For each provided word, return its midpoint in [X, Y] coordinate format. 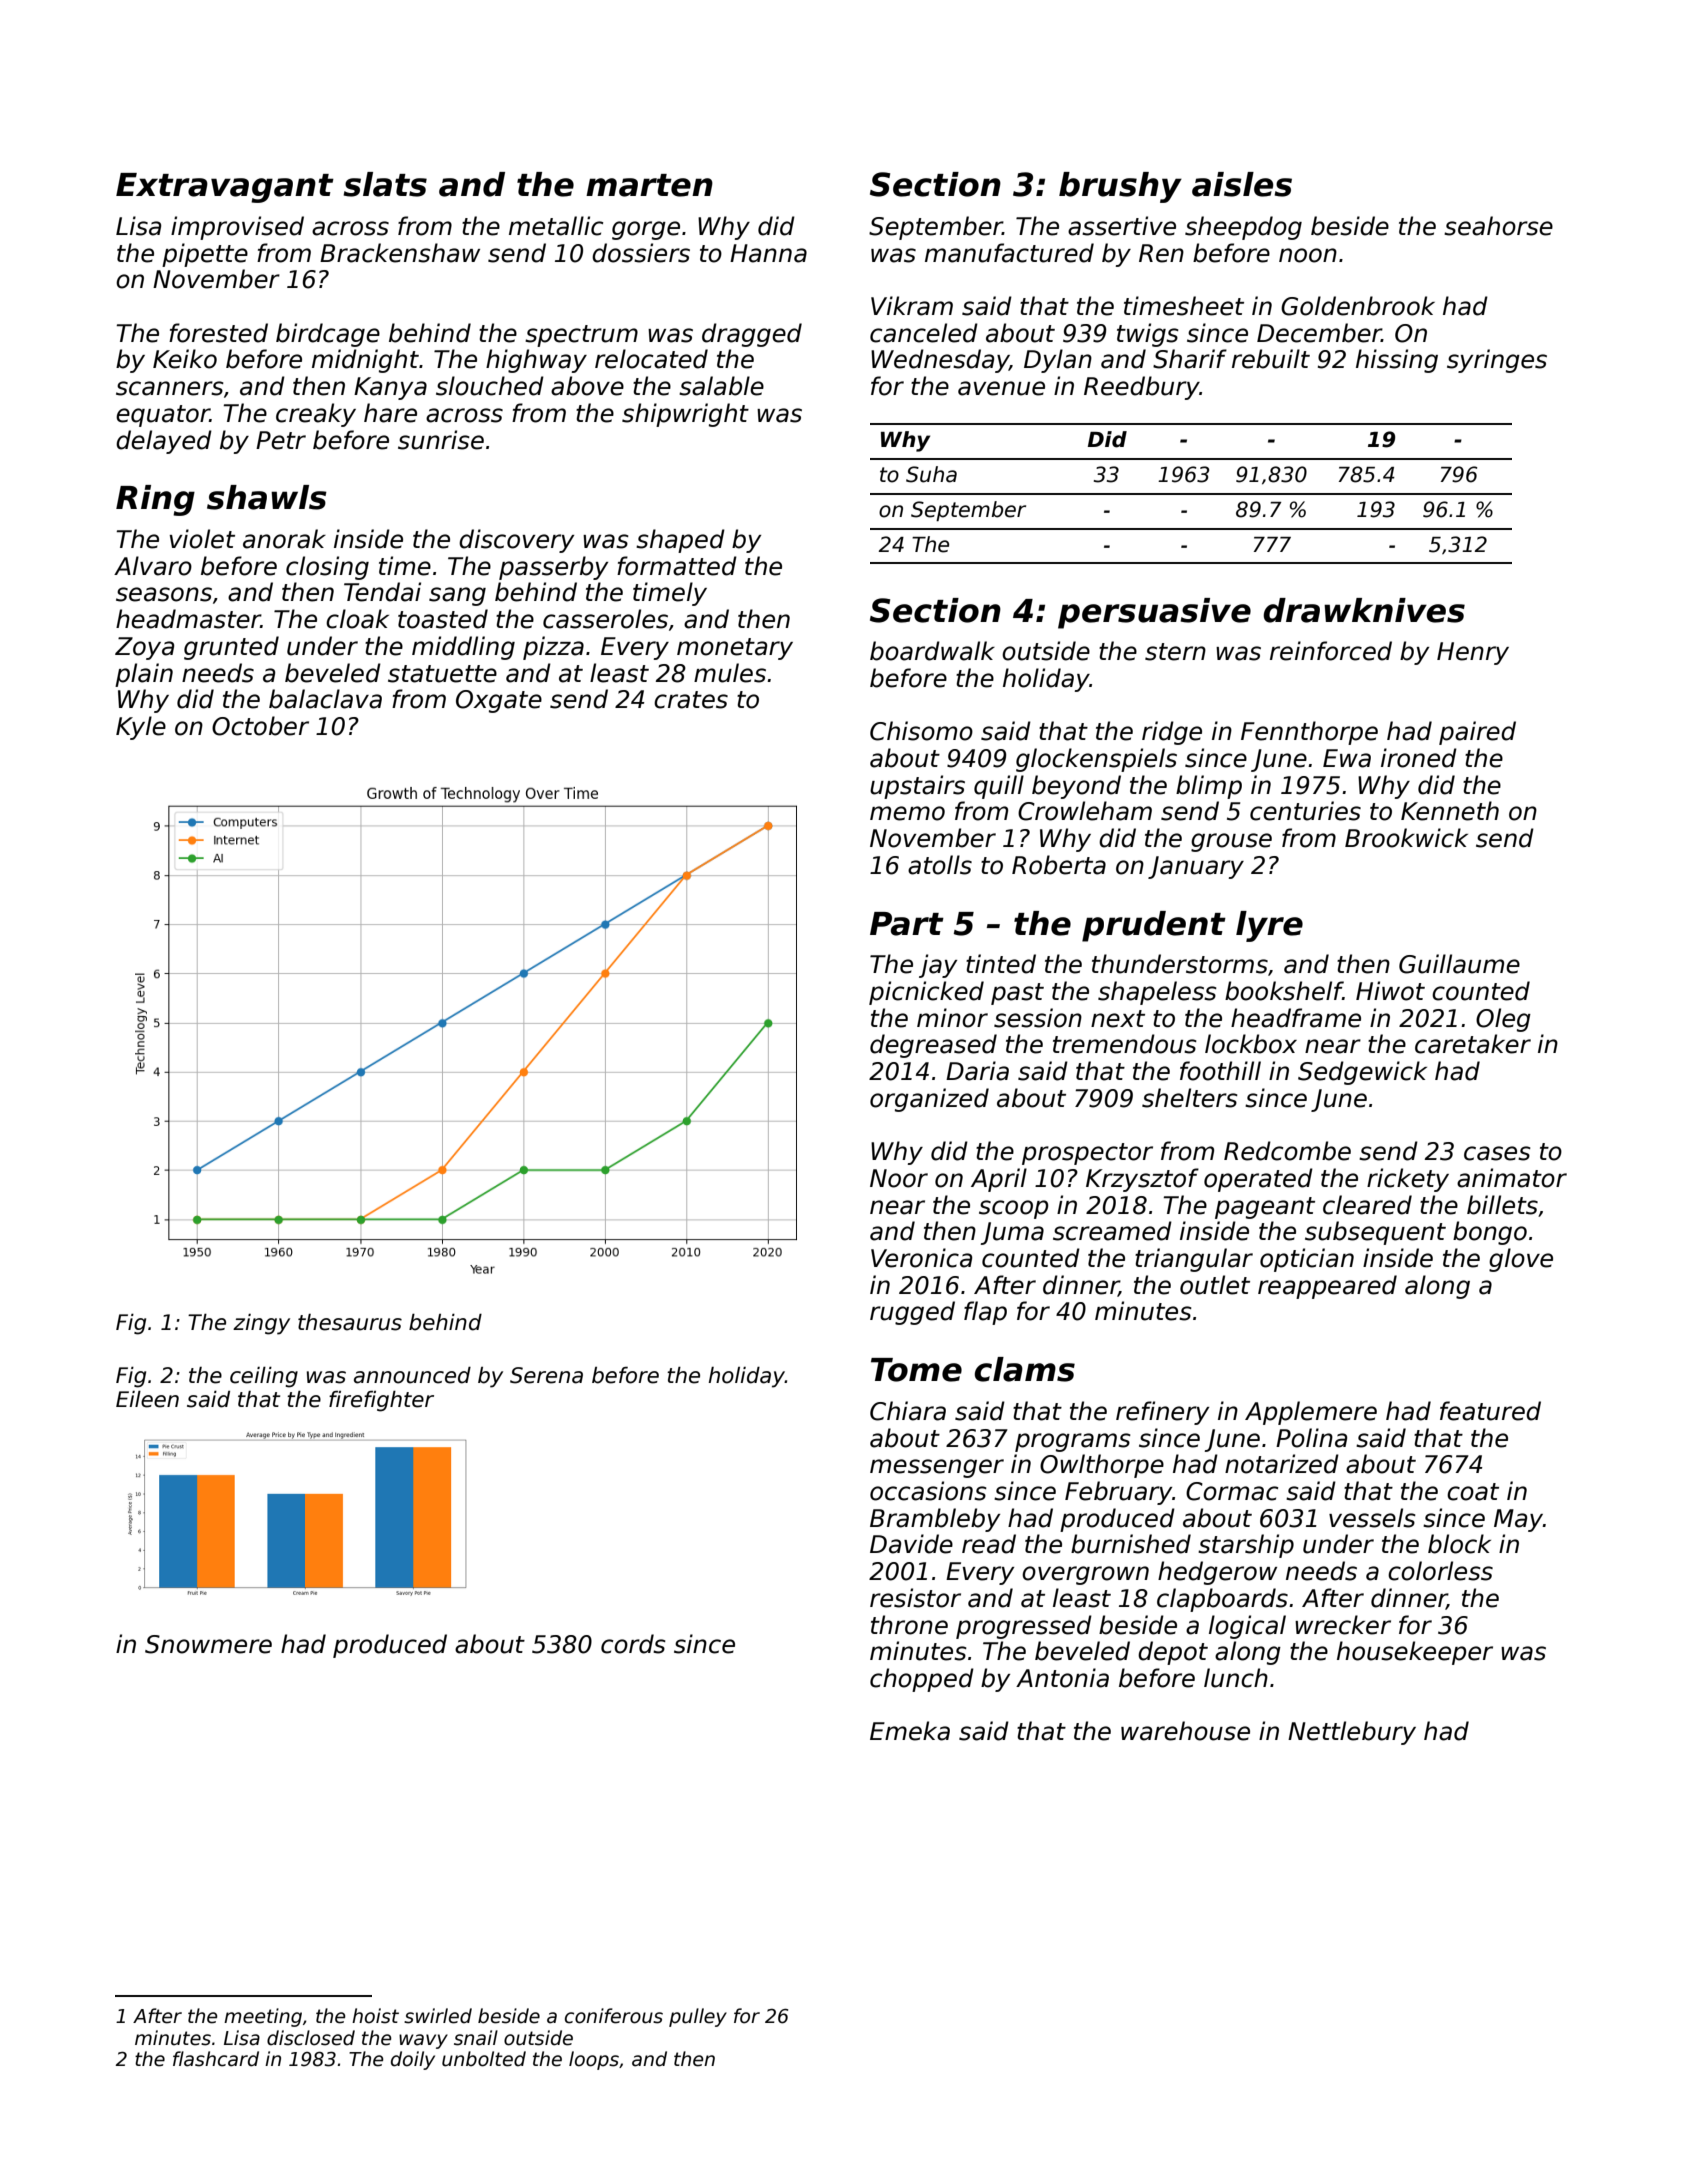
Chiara [908, 1411]
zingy [261, 1324]
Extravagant [225, 188]
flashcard [216, 2059]
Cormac [1232, 1491]
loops [594, 2060]
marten [649, 185]
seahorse [1498, 226]
